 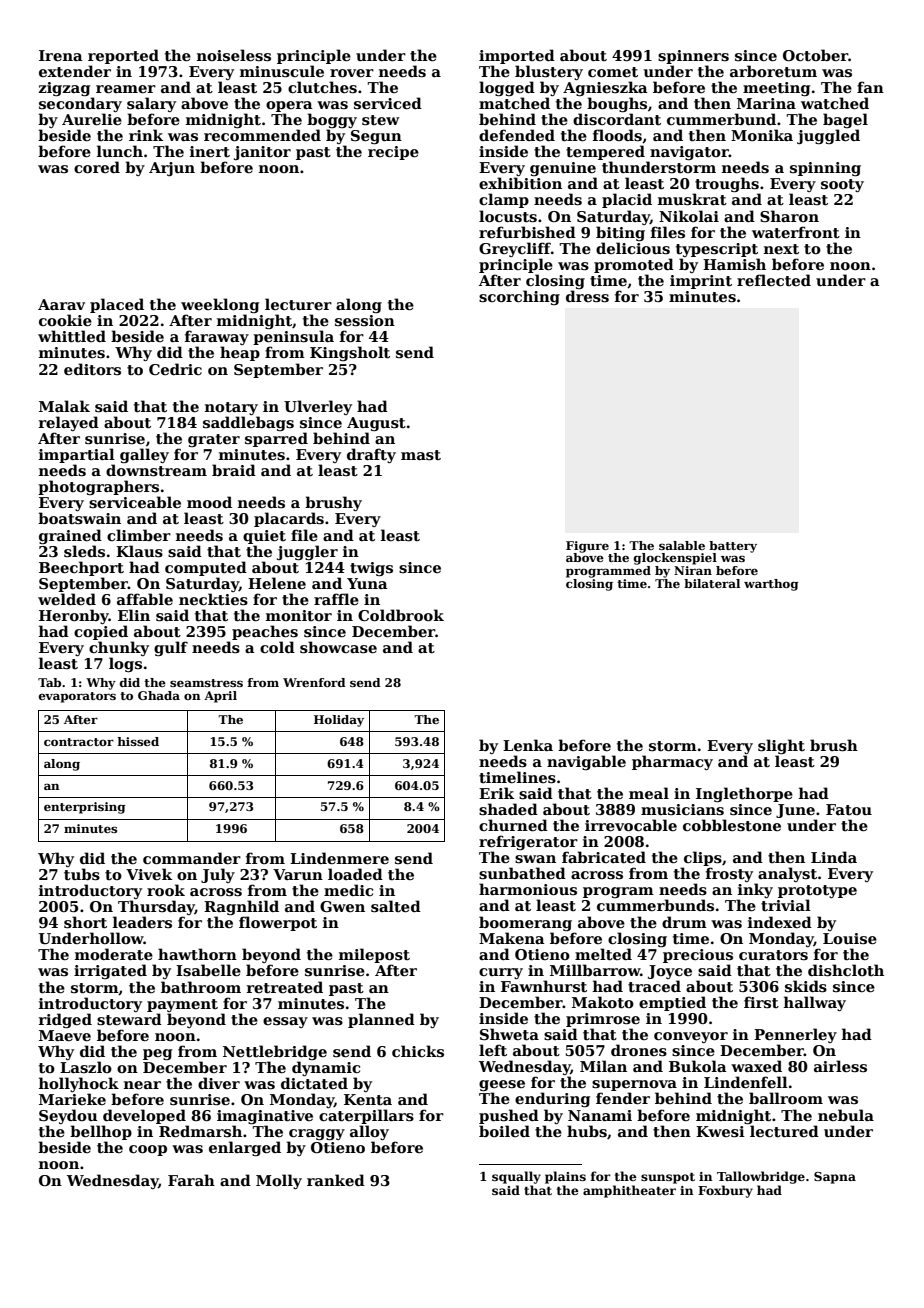 I want to click on Wrenford, so click(x=314, y=682).
